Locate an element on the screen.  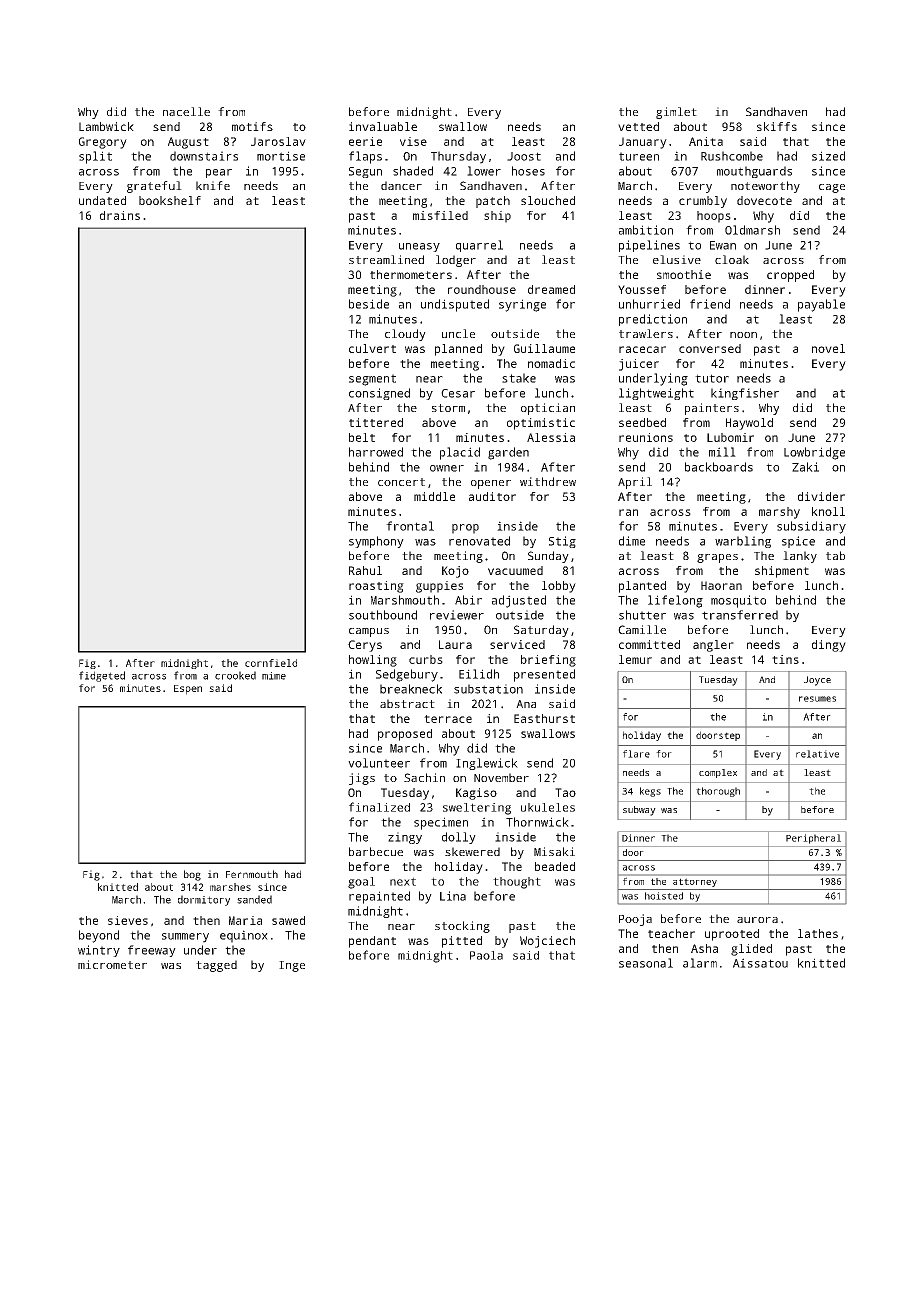
tab is located at coordinates (835, 555).
